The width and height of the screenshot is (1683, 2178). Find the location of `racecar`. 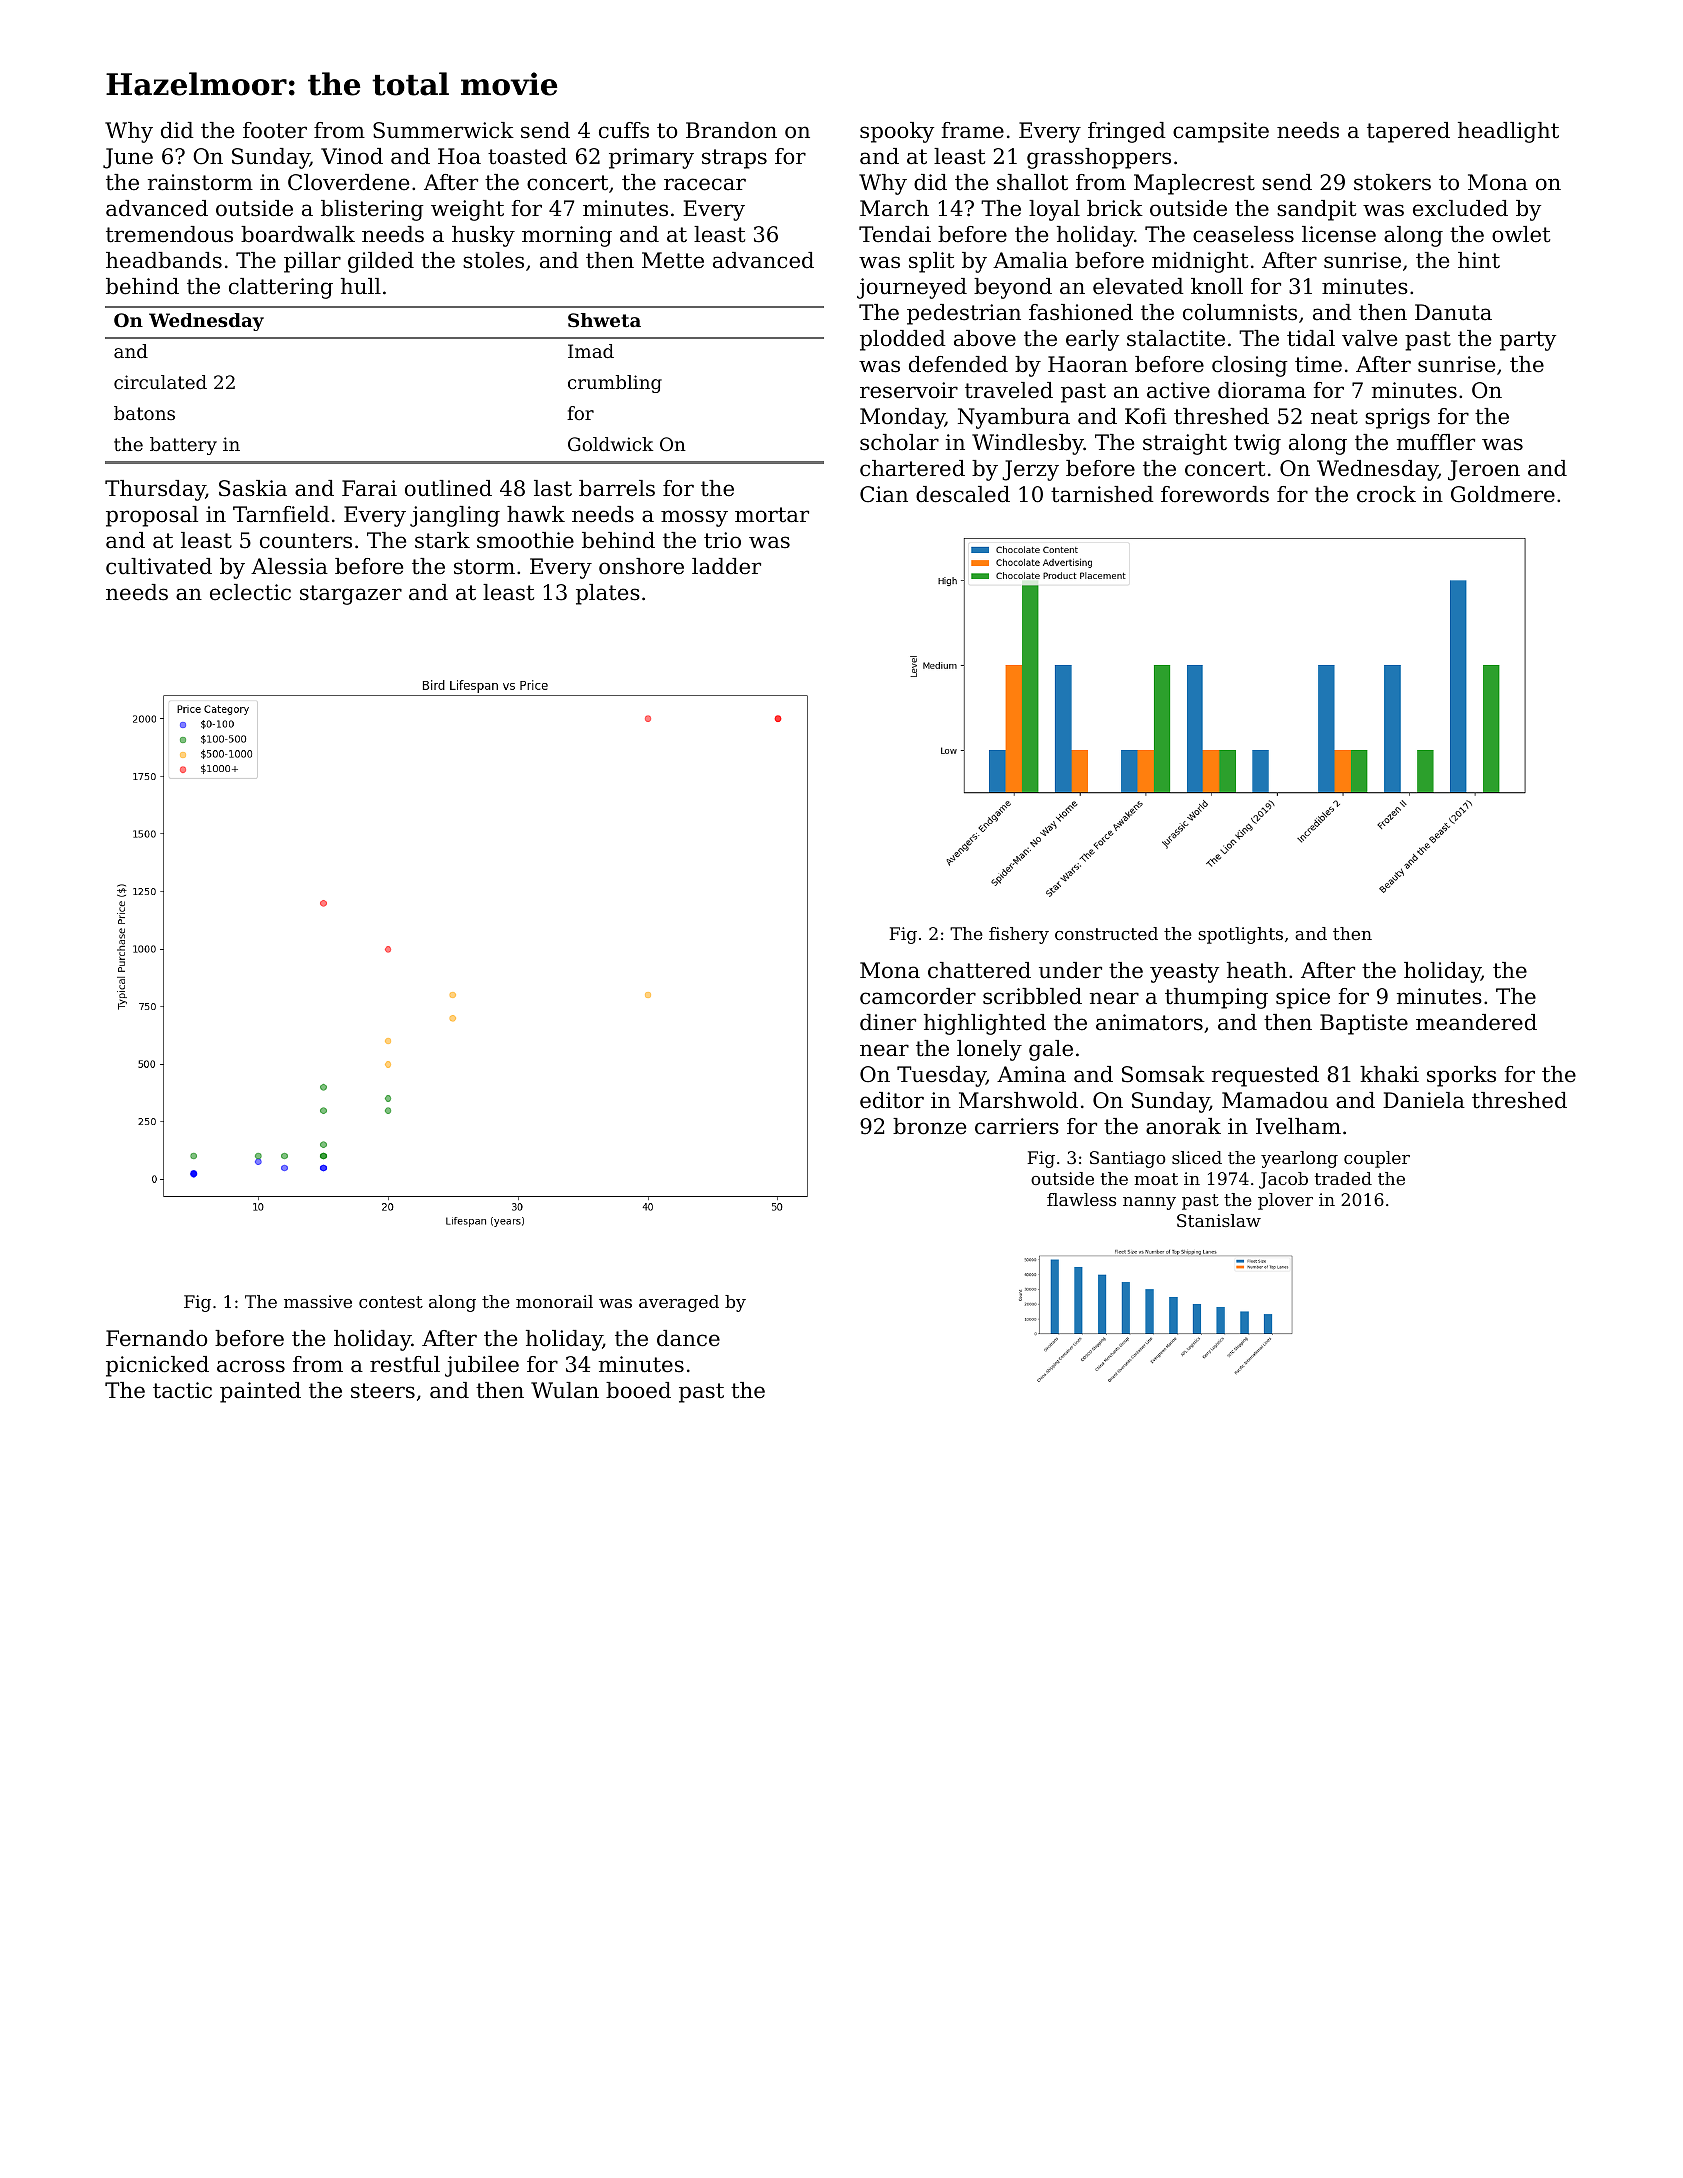

racecar is located at coordinates (705, 184).
